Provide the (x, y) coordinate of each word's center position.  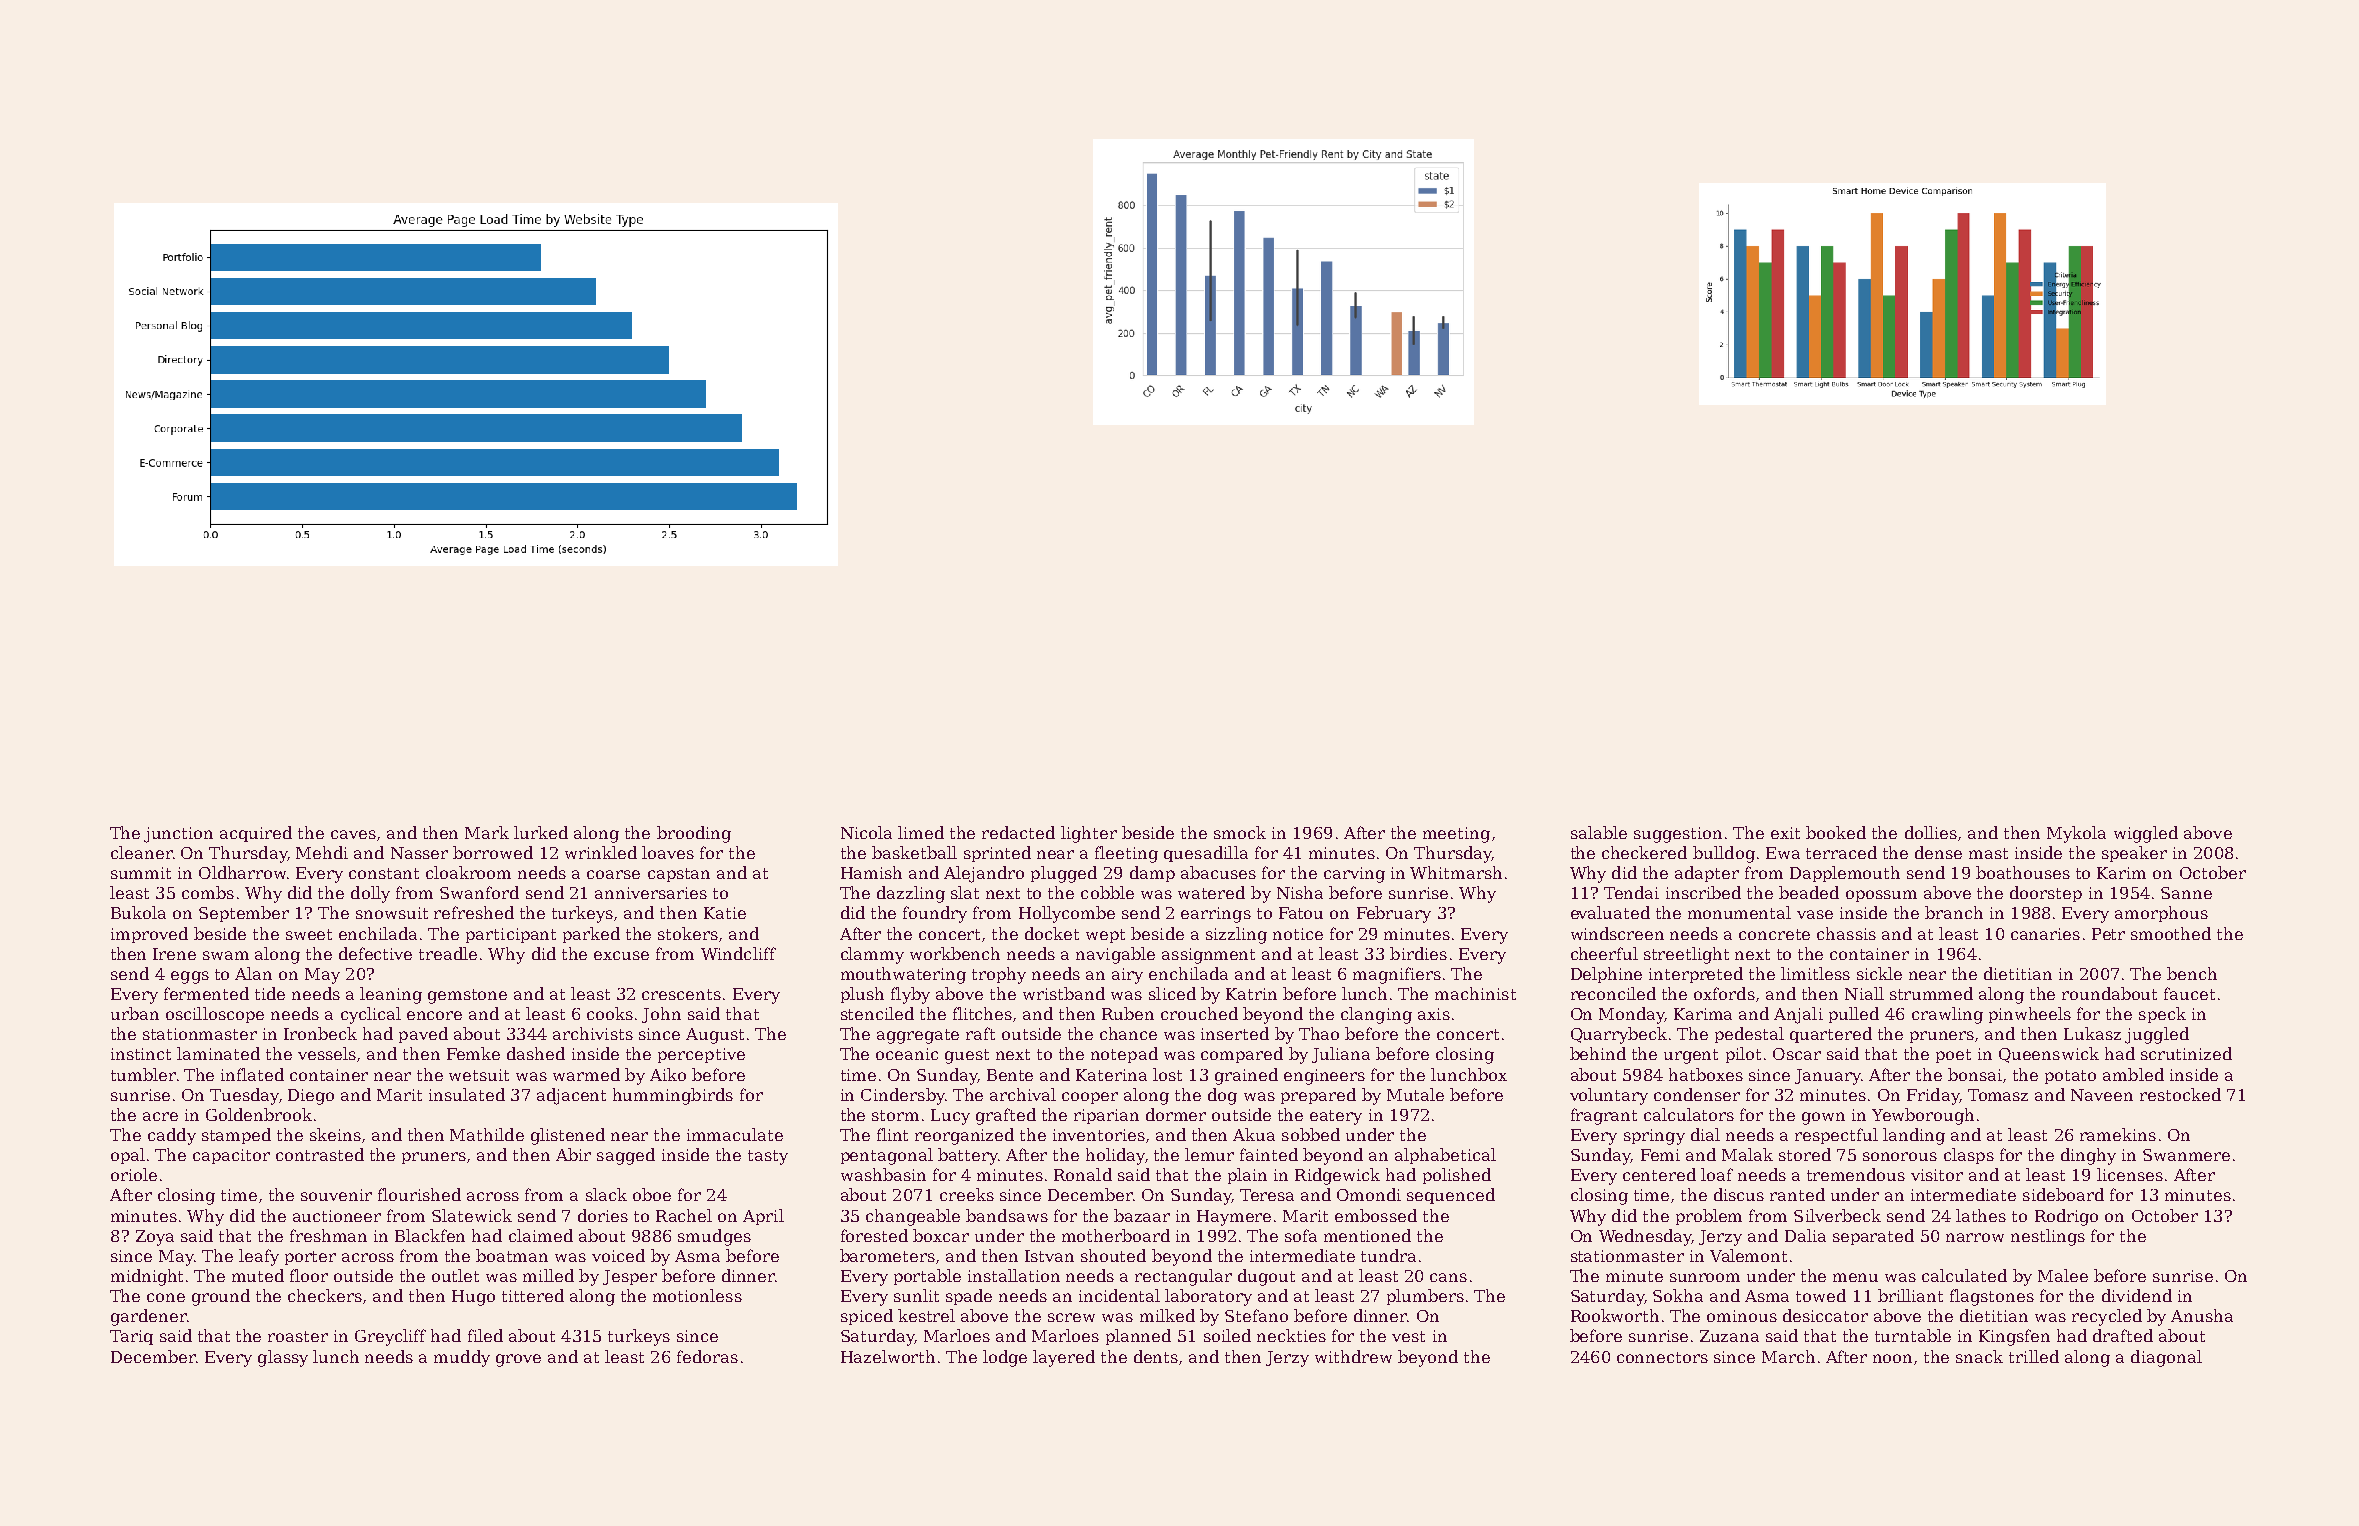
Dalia (1805, 1235)
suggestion (1678, 835)
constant (384, 873)
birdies (1418, 953)
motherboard (1116, 1235)
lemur (1209, 1154)
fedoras (707, 1356)
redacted (1018, 832)
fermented (206, 993)
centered (1659, 1174)
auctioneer (337, 1216)
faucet (2189, 993)
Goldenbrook (259, 1114)
